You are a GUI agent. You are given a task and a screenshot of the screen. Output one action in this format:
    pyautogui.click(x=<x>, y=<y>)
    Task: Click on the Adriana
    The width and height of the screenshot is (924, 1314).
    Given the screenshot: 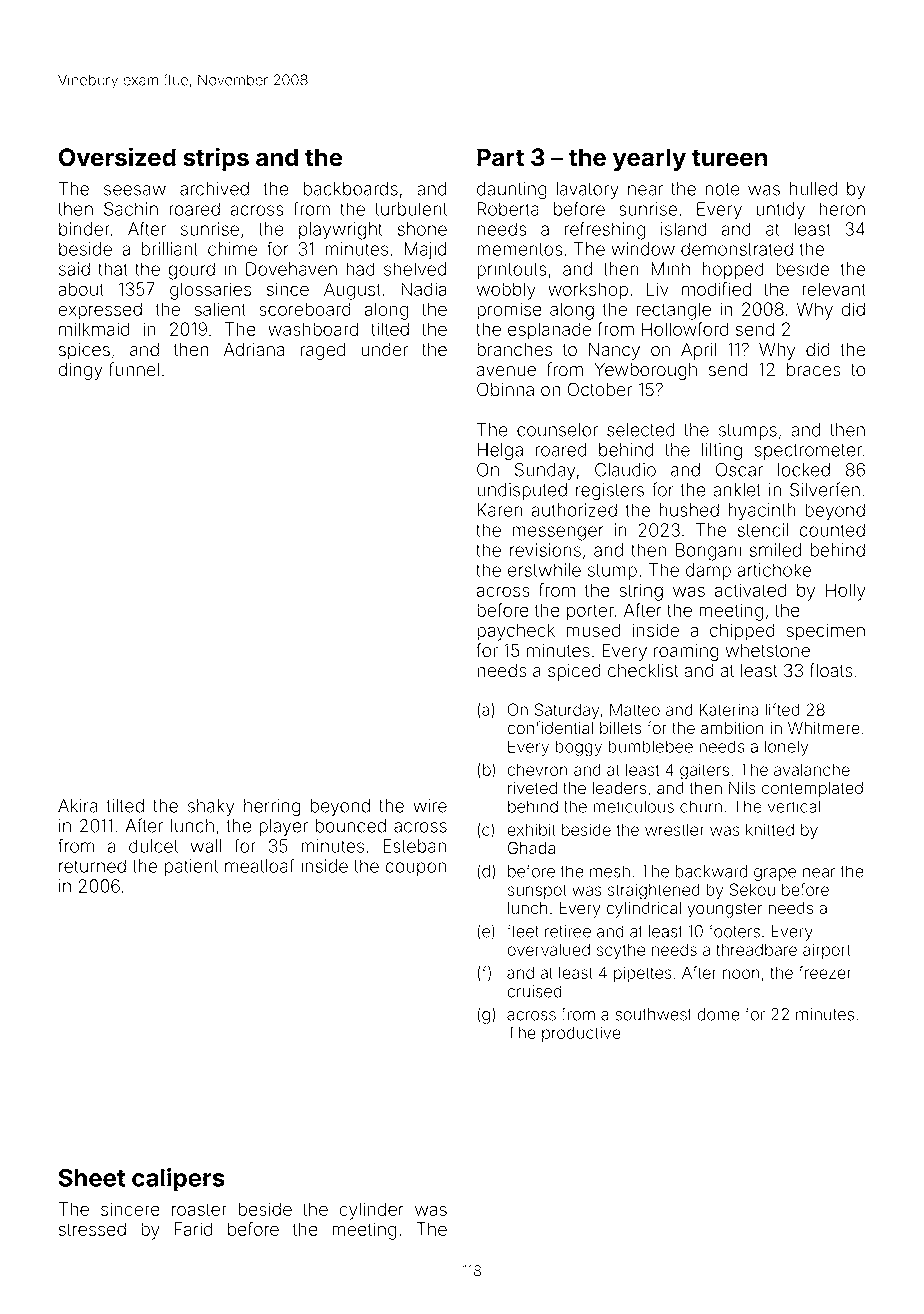 What is the action you would take?
    pyautogui.click(x=254, y=350)
